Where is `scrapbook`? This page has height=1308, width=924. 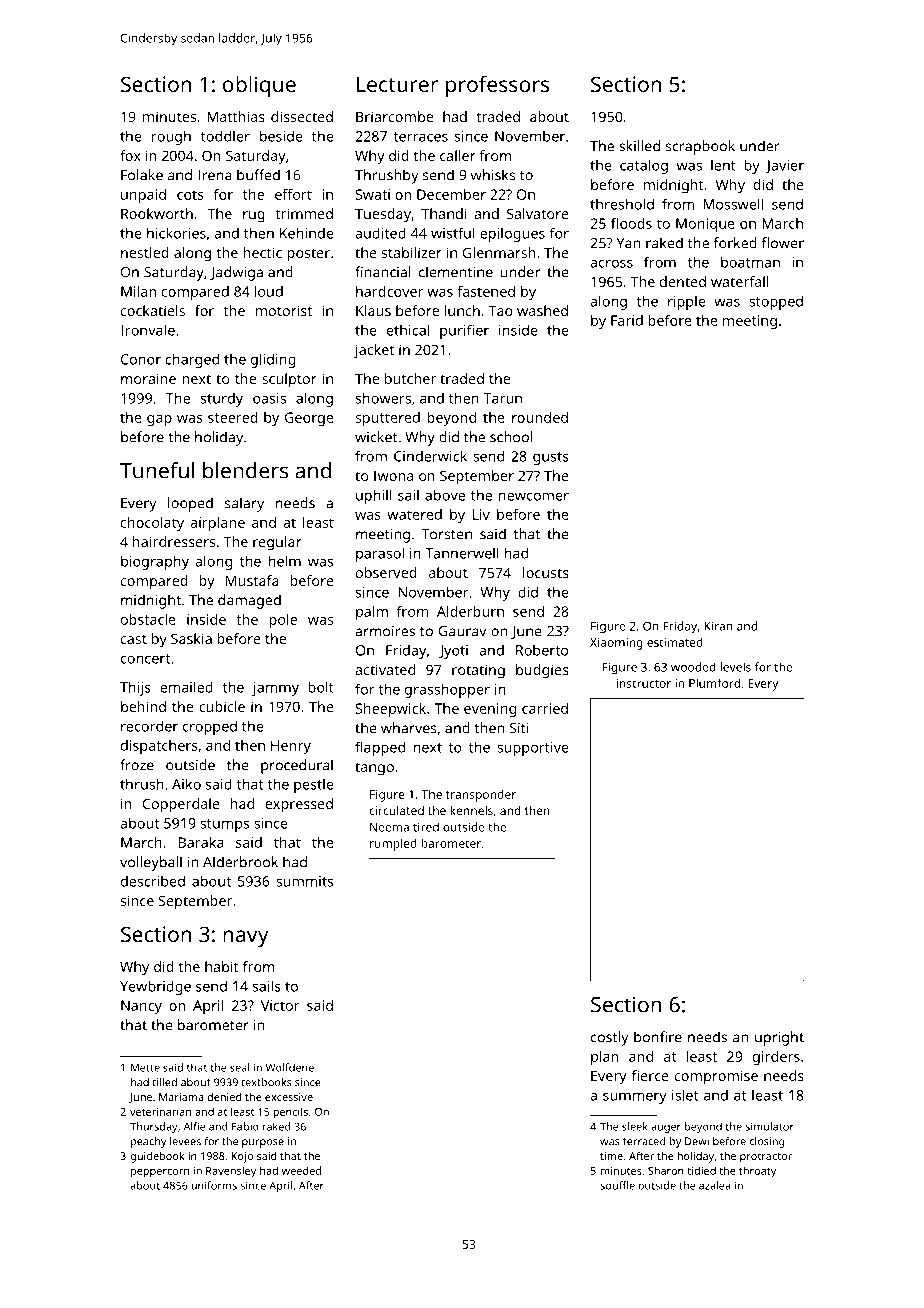
scrapbook is located at coordinates (700, 147).
